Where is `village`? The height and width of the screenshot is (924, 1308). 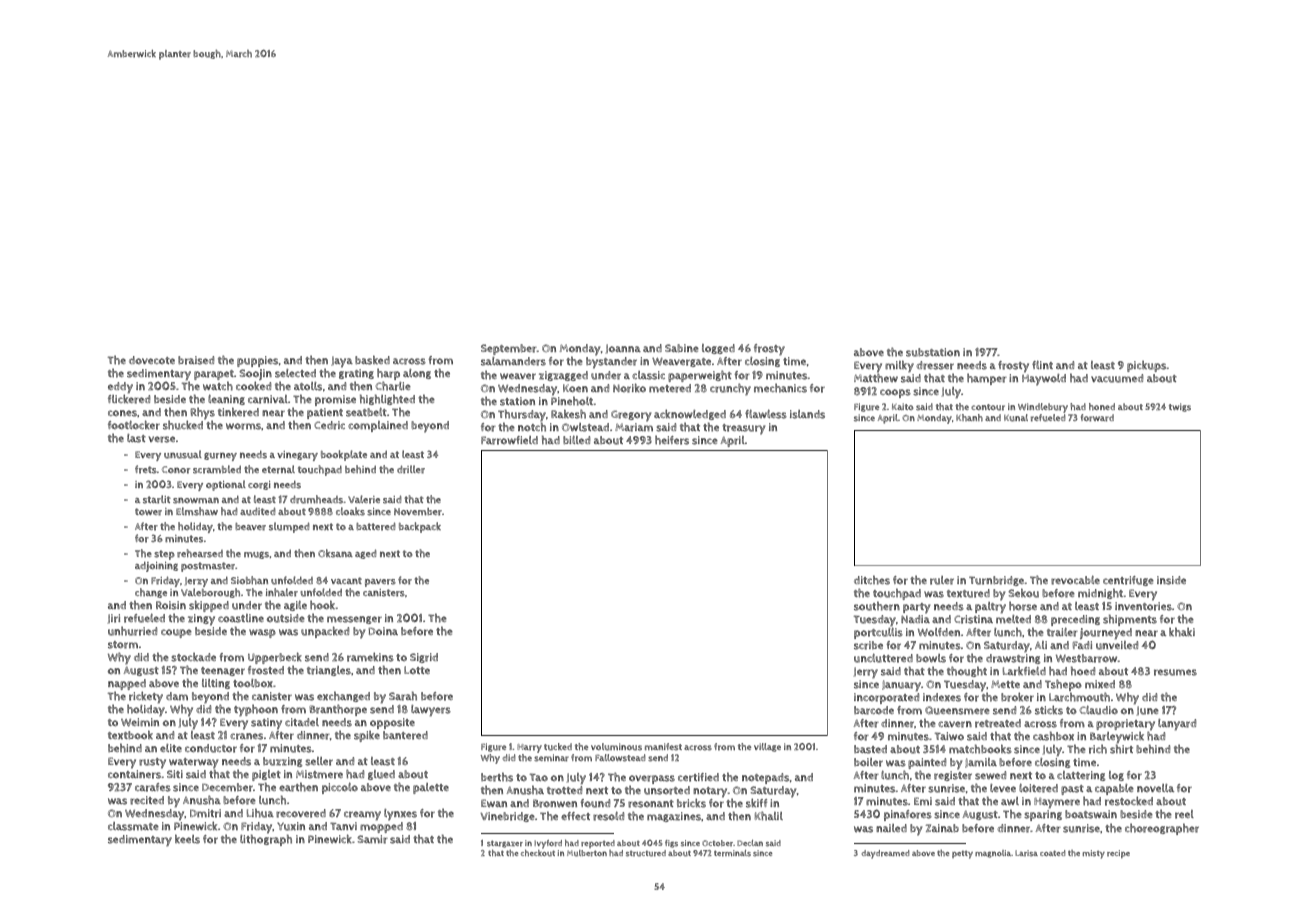
village is located at coordinates (767, 747).
